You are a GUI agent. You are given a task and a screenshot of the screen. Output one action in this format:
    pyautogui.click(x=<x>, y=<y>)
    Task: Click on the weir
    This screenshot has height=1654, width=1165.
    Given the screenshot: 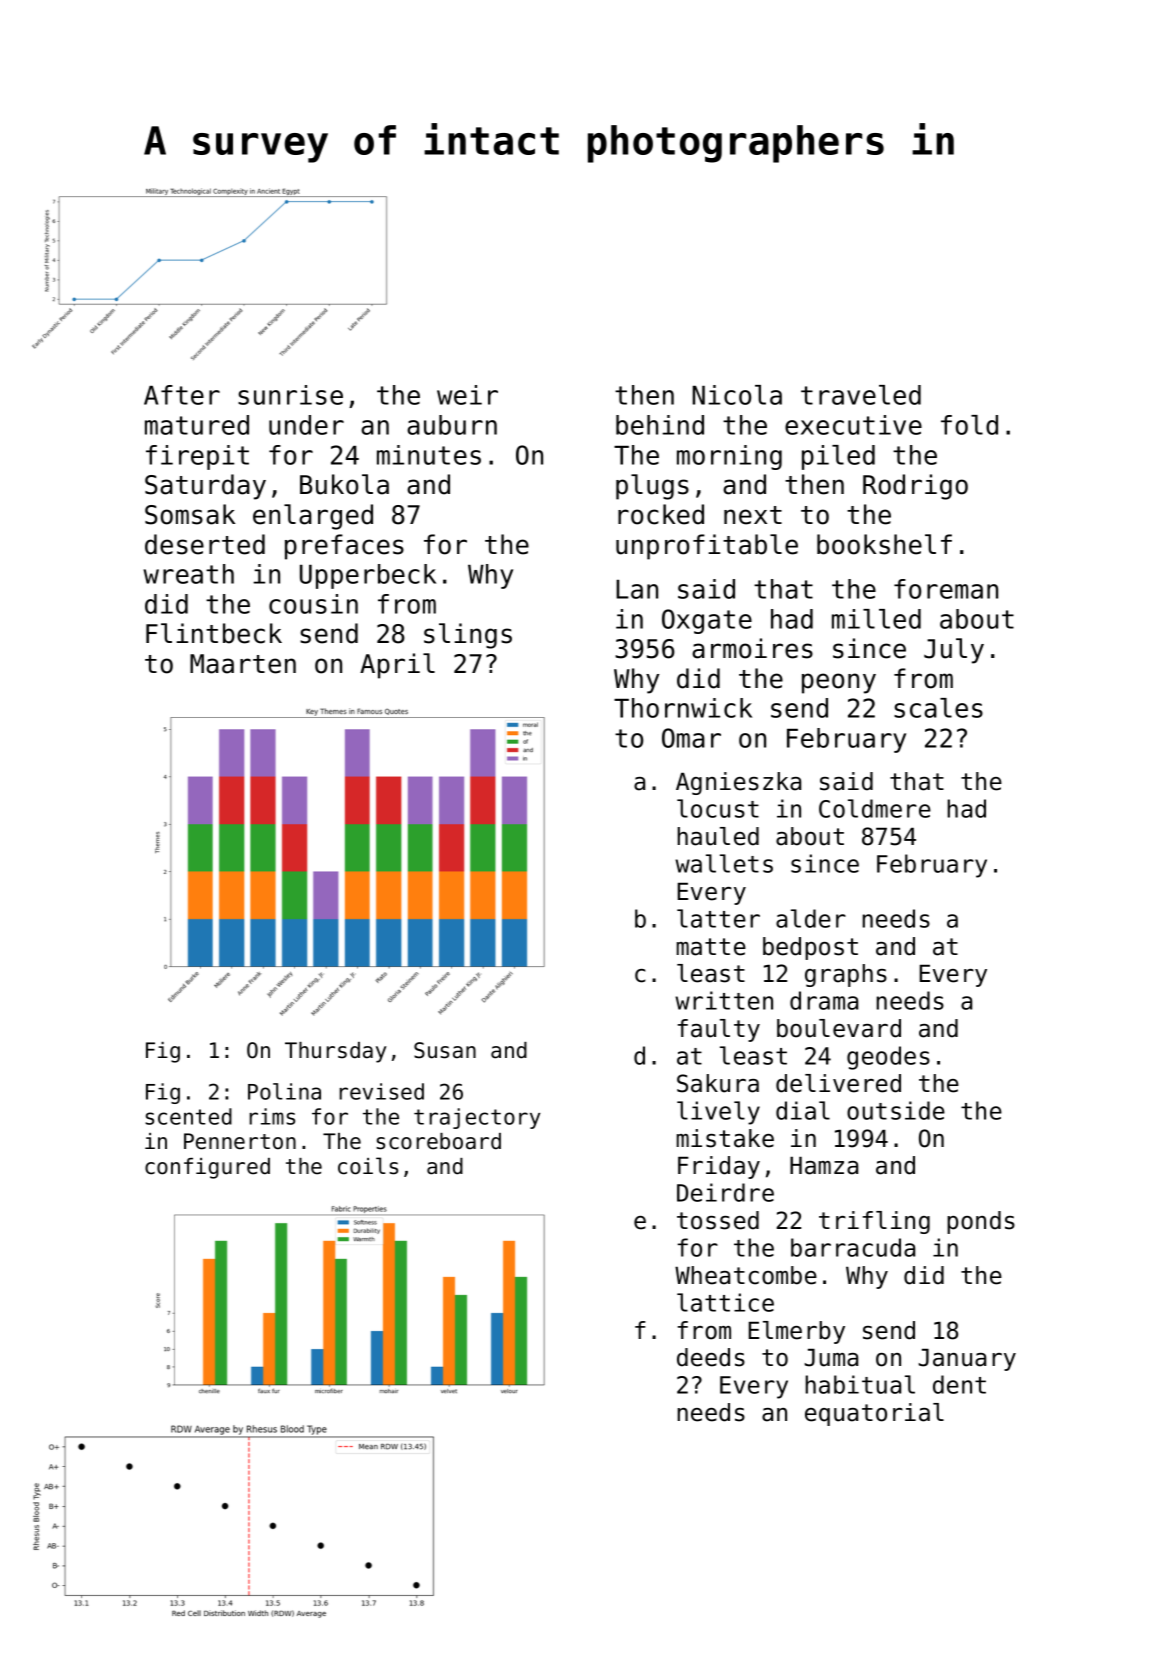 What is the action you would take?
    pyautogui.click(x=467, y=395)
